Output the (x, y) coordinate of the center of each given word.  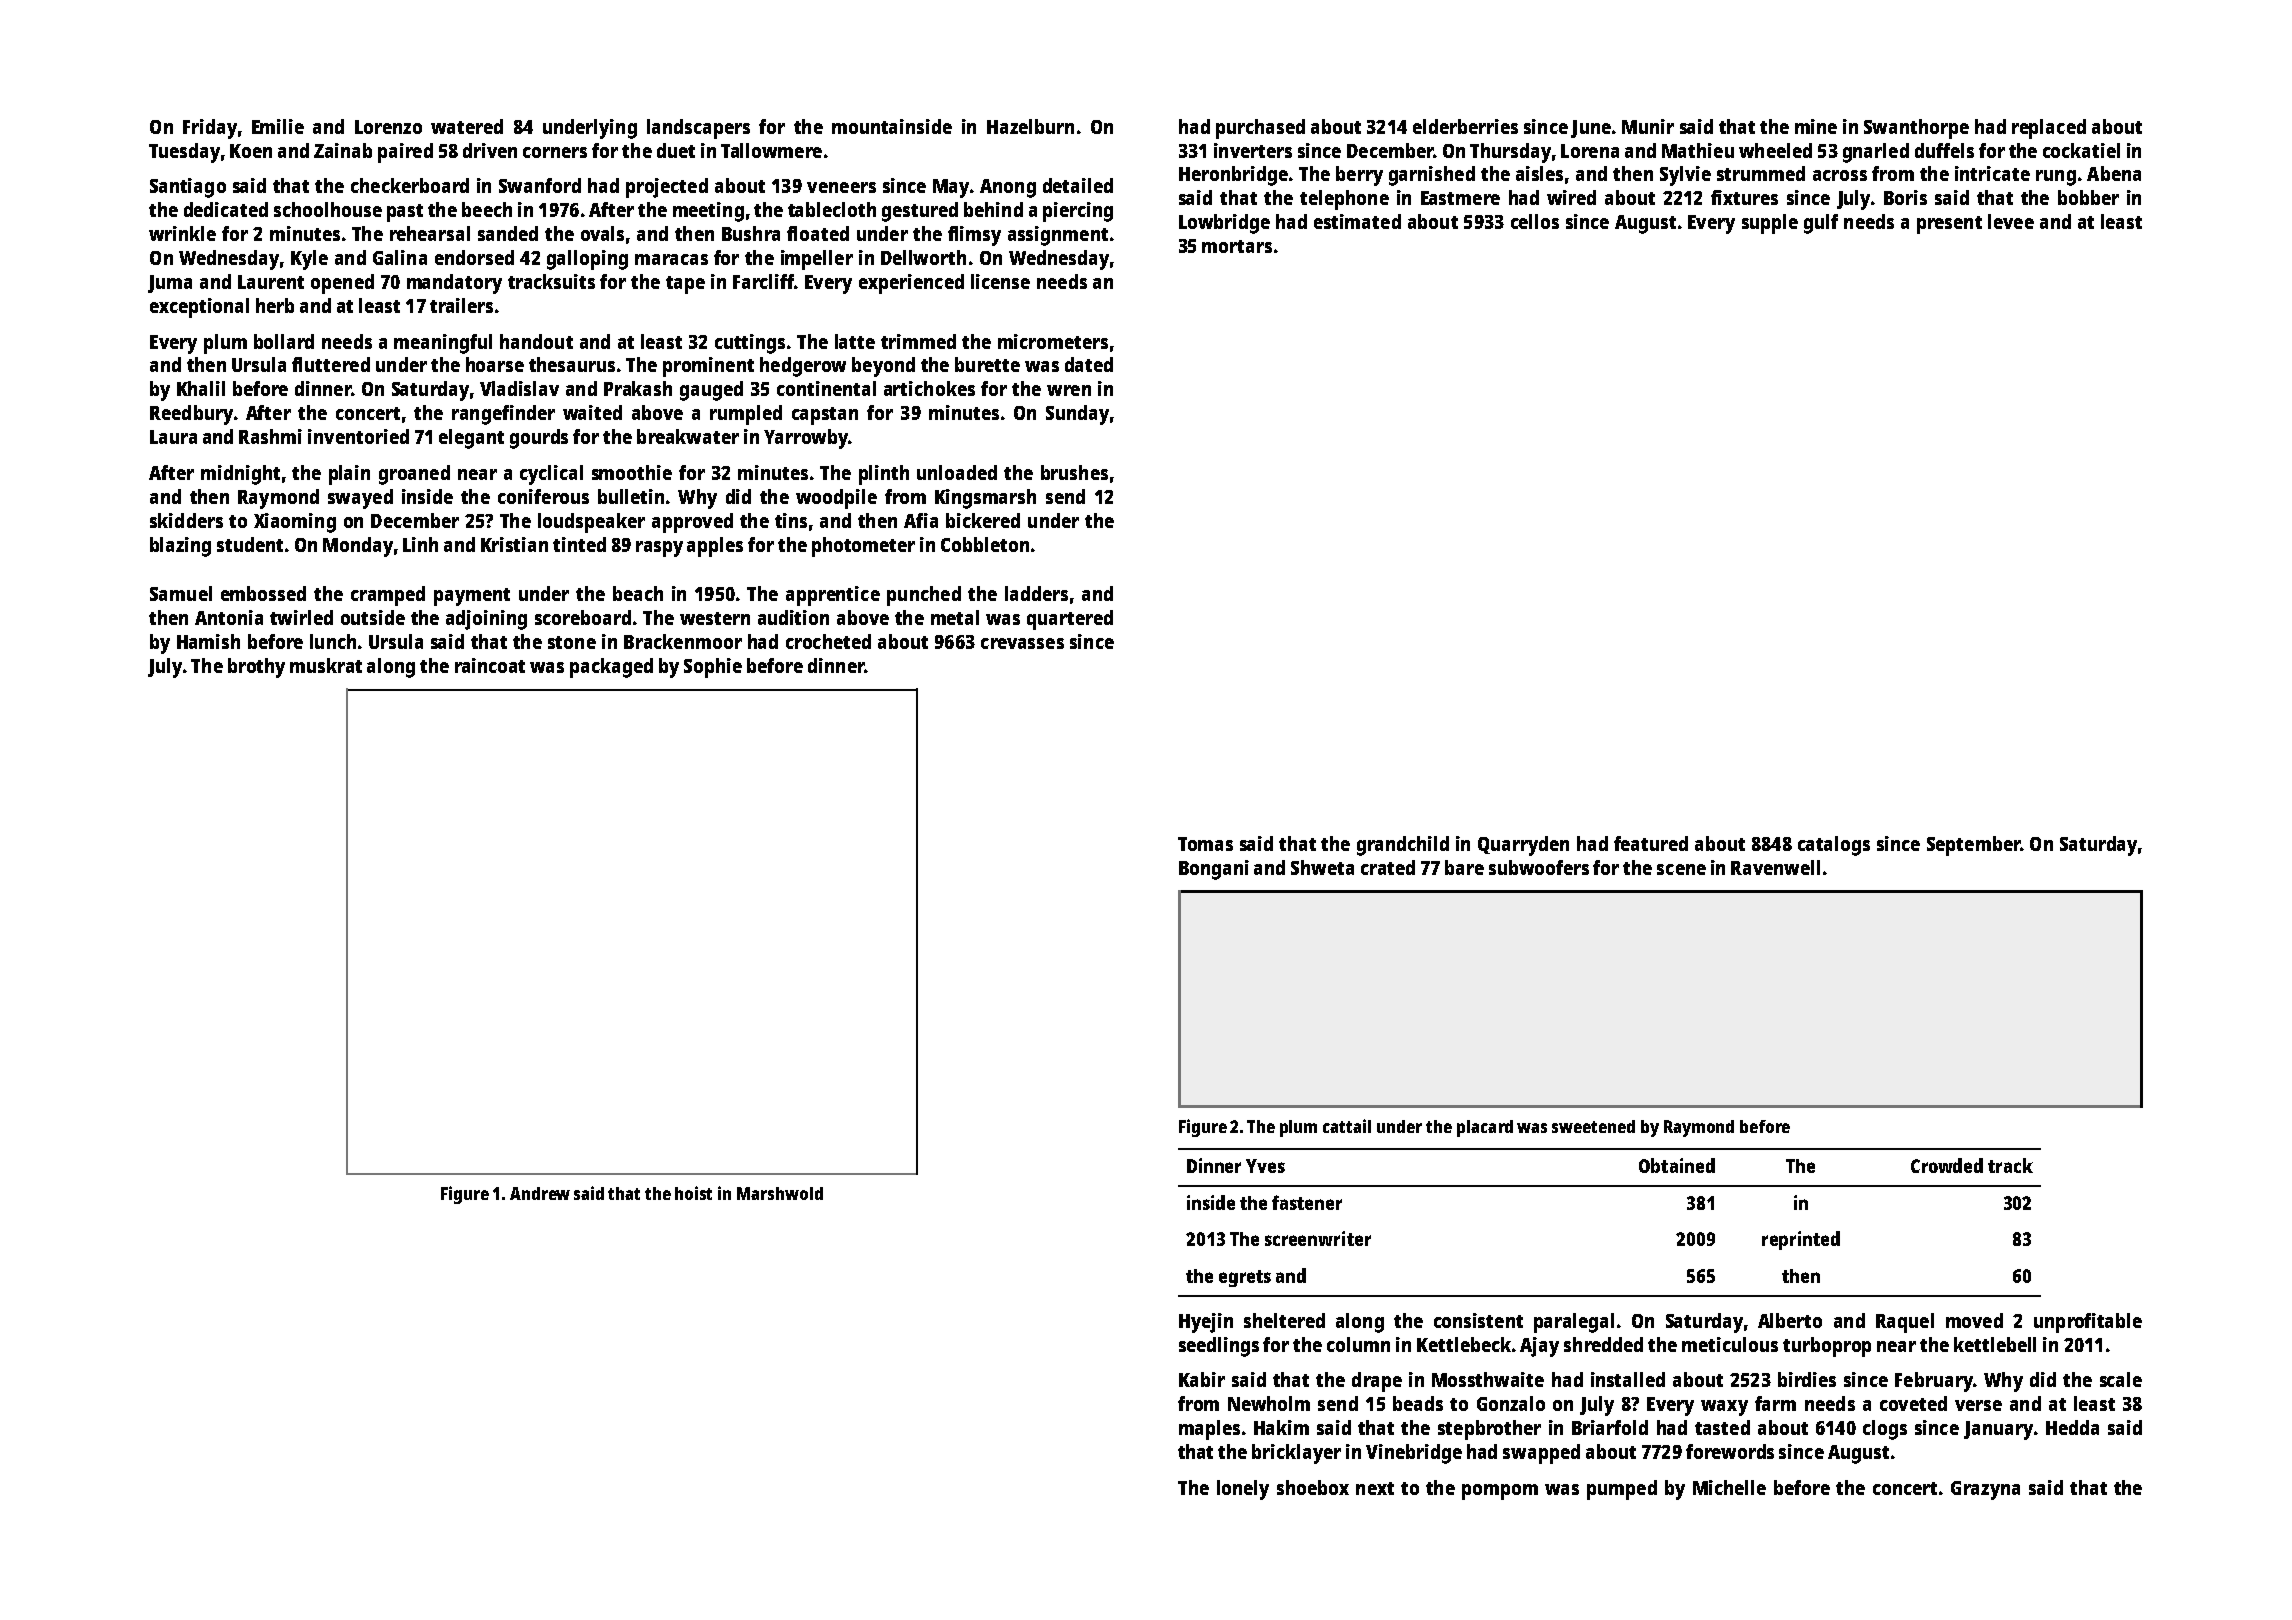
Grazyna (1985, 1490)
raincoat (490, 665)
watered (467, 126)
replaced (2049, 129)
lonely (1243, 1490)
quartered (1070, 620)
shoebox (1313, 1487)
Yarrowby (806, 439)
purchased (1260, 129)
